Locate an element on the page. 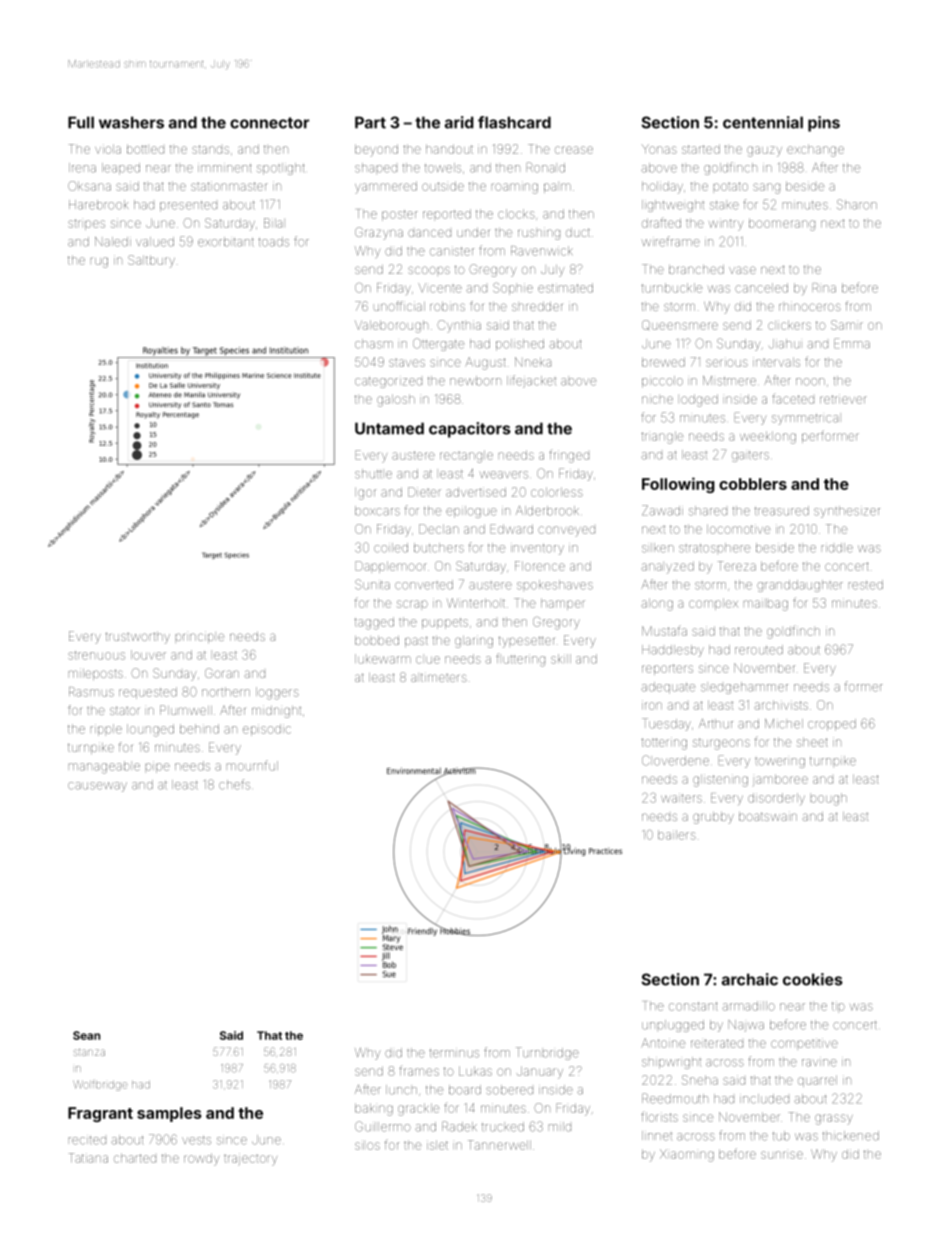 The width and height of the page is (952, 1233). palm is located at coordinates (557, 188).
